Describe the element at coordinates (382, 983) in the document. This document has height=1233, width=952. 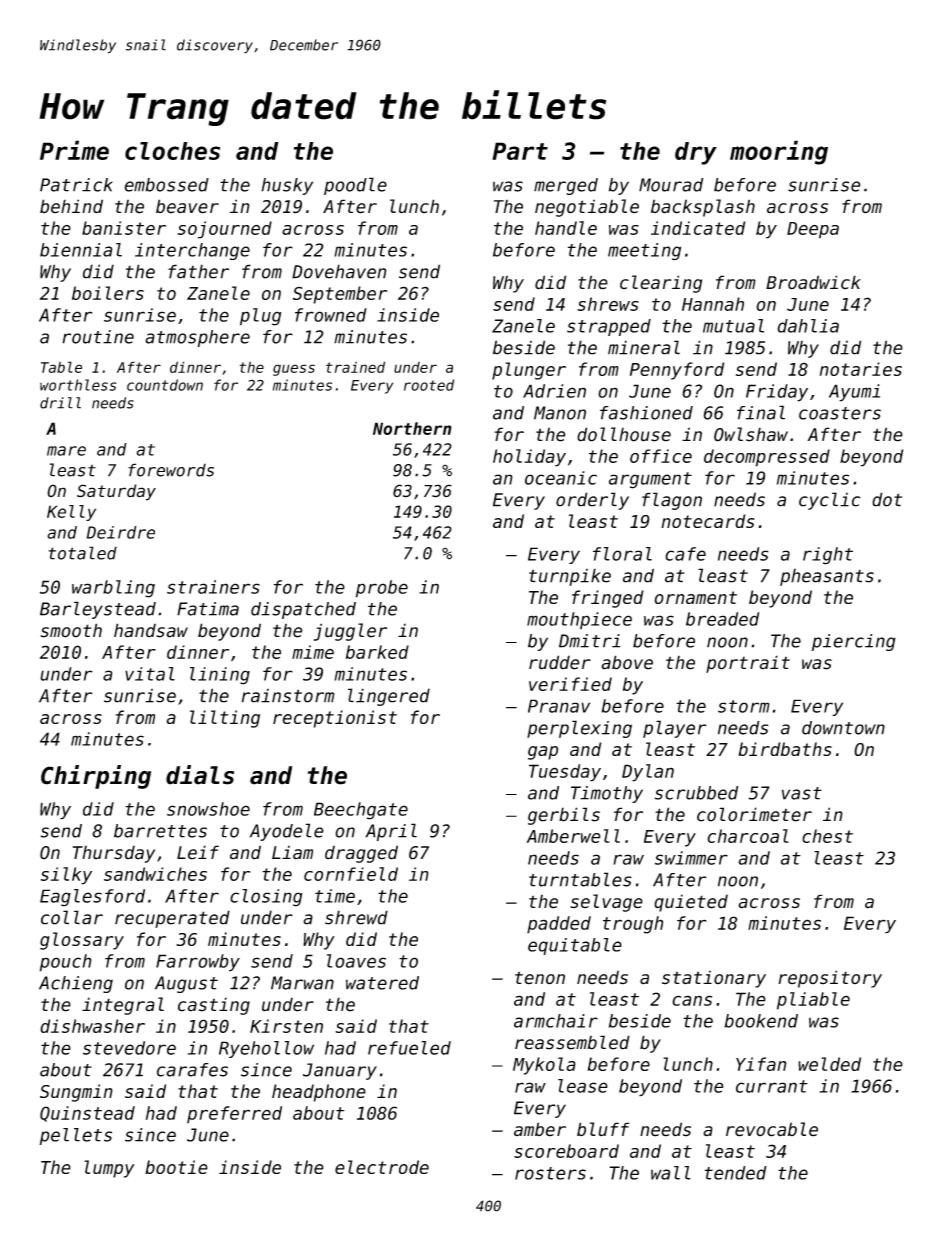
I see `watered` at that location.
